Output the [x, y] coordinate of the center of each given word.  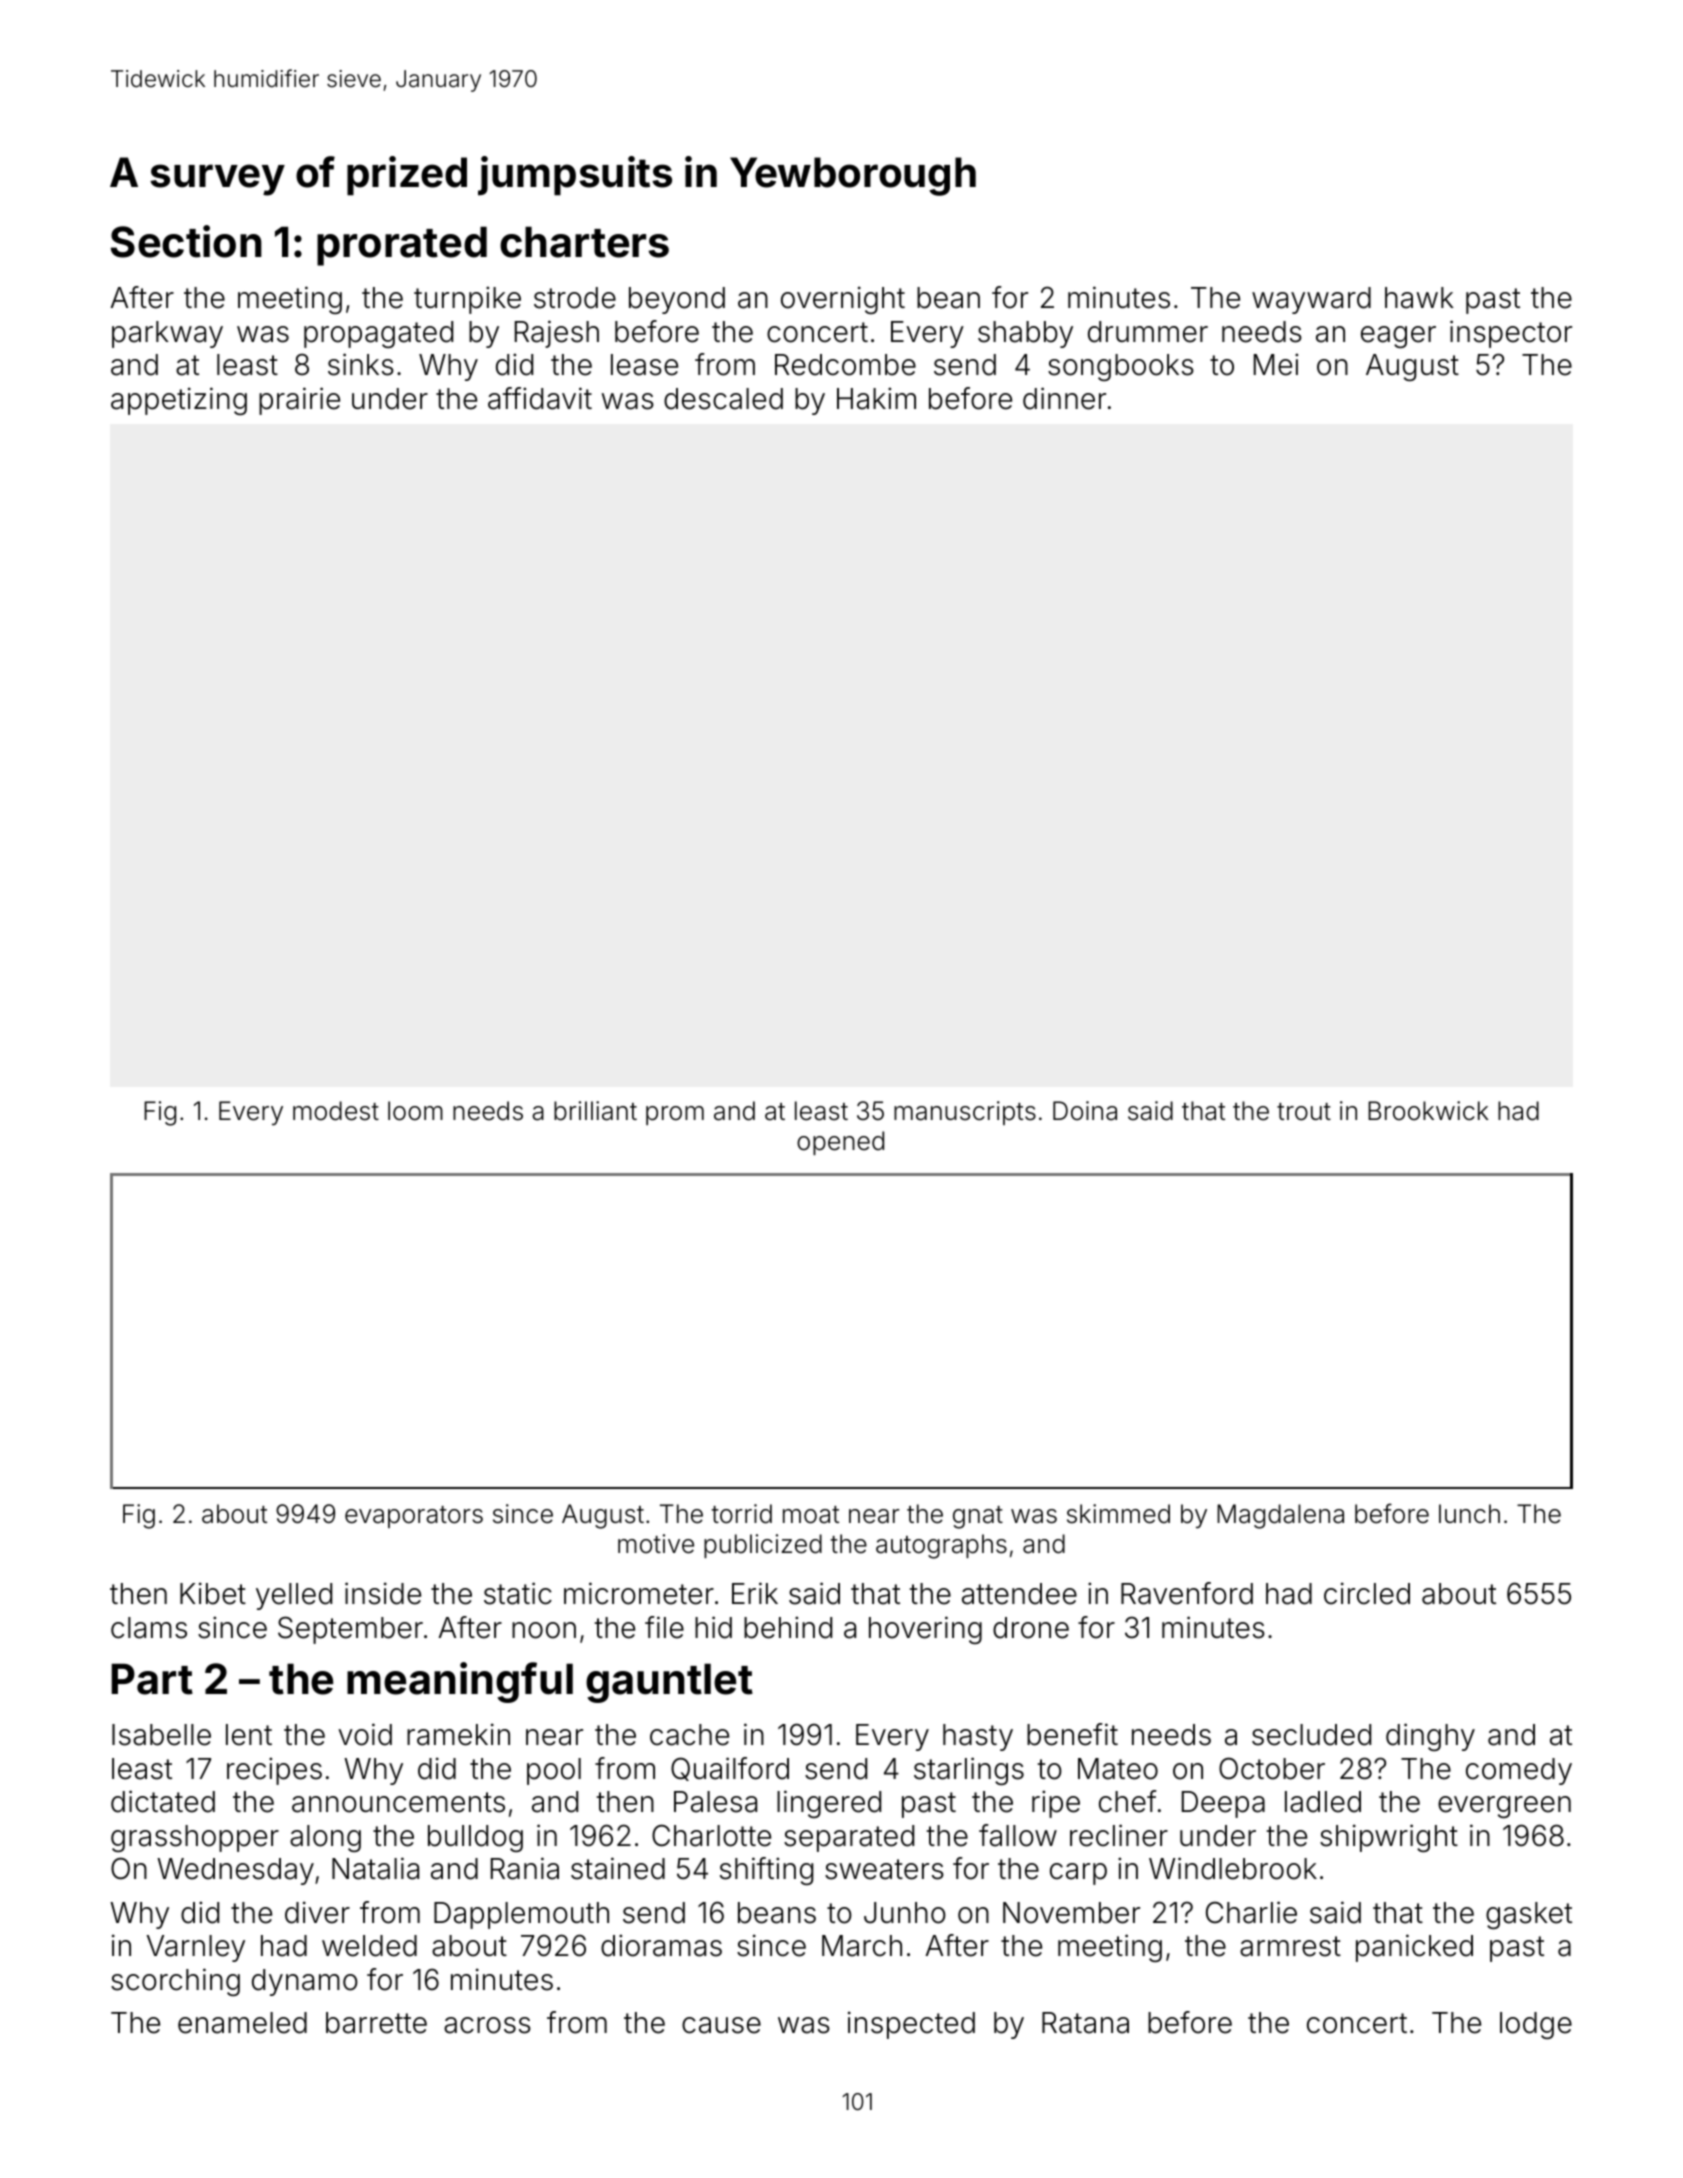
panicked [1414, 1948]
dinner [1064, 398]
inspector [1511, 334]
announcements [398, 1802]
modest [336, 1111]
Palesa [715, 1802]
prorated [402, 246]
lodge [1536, 2025]
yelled [294, 1596]
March [862, 1946]
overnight [843, 300]
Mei [1276, 364]
